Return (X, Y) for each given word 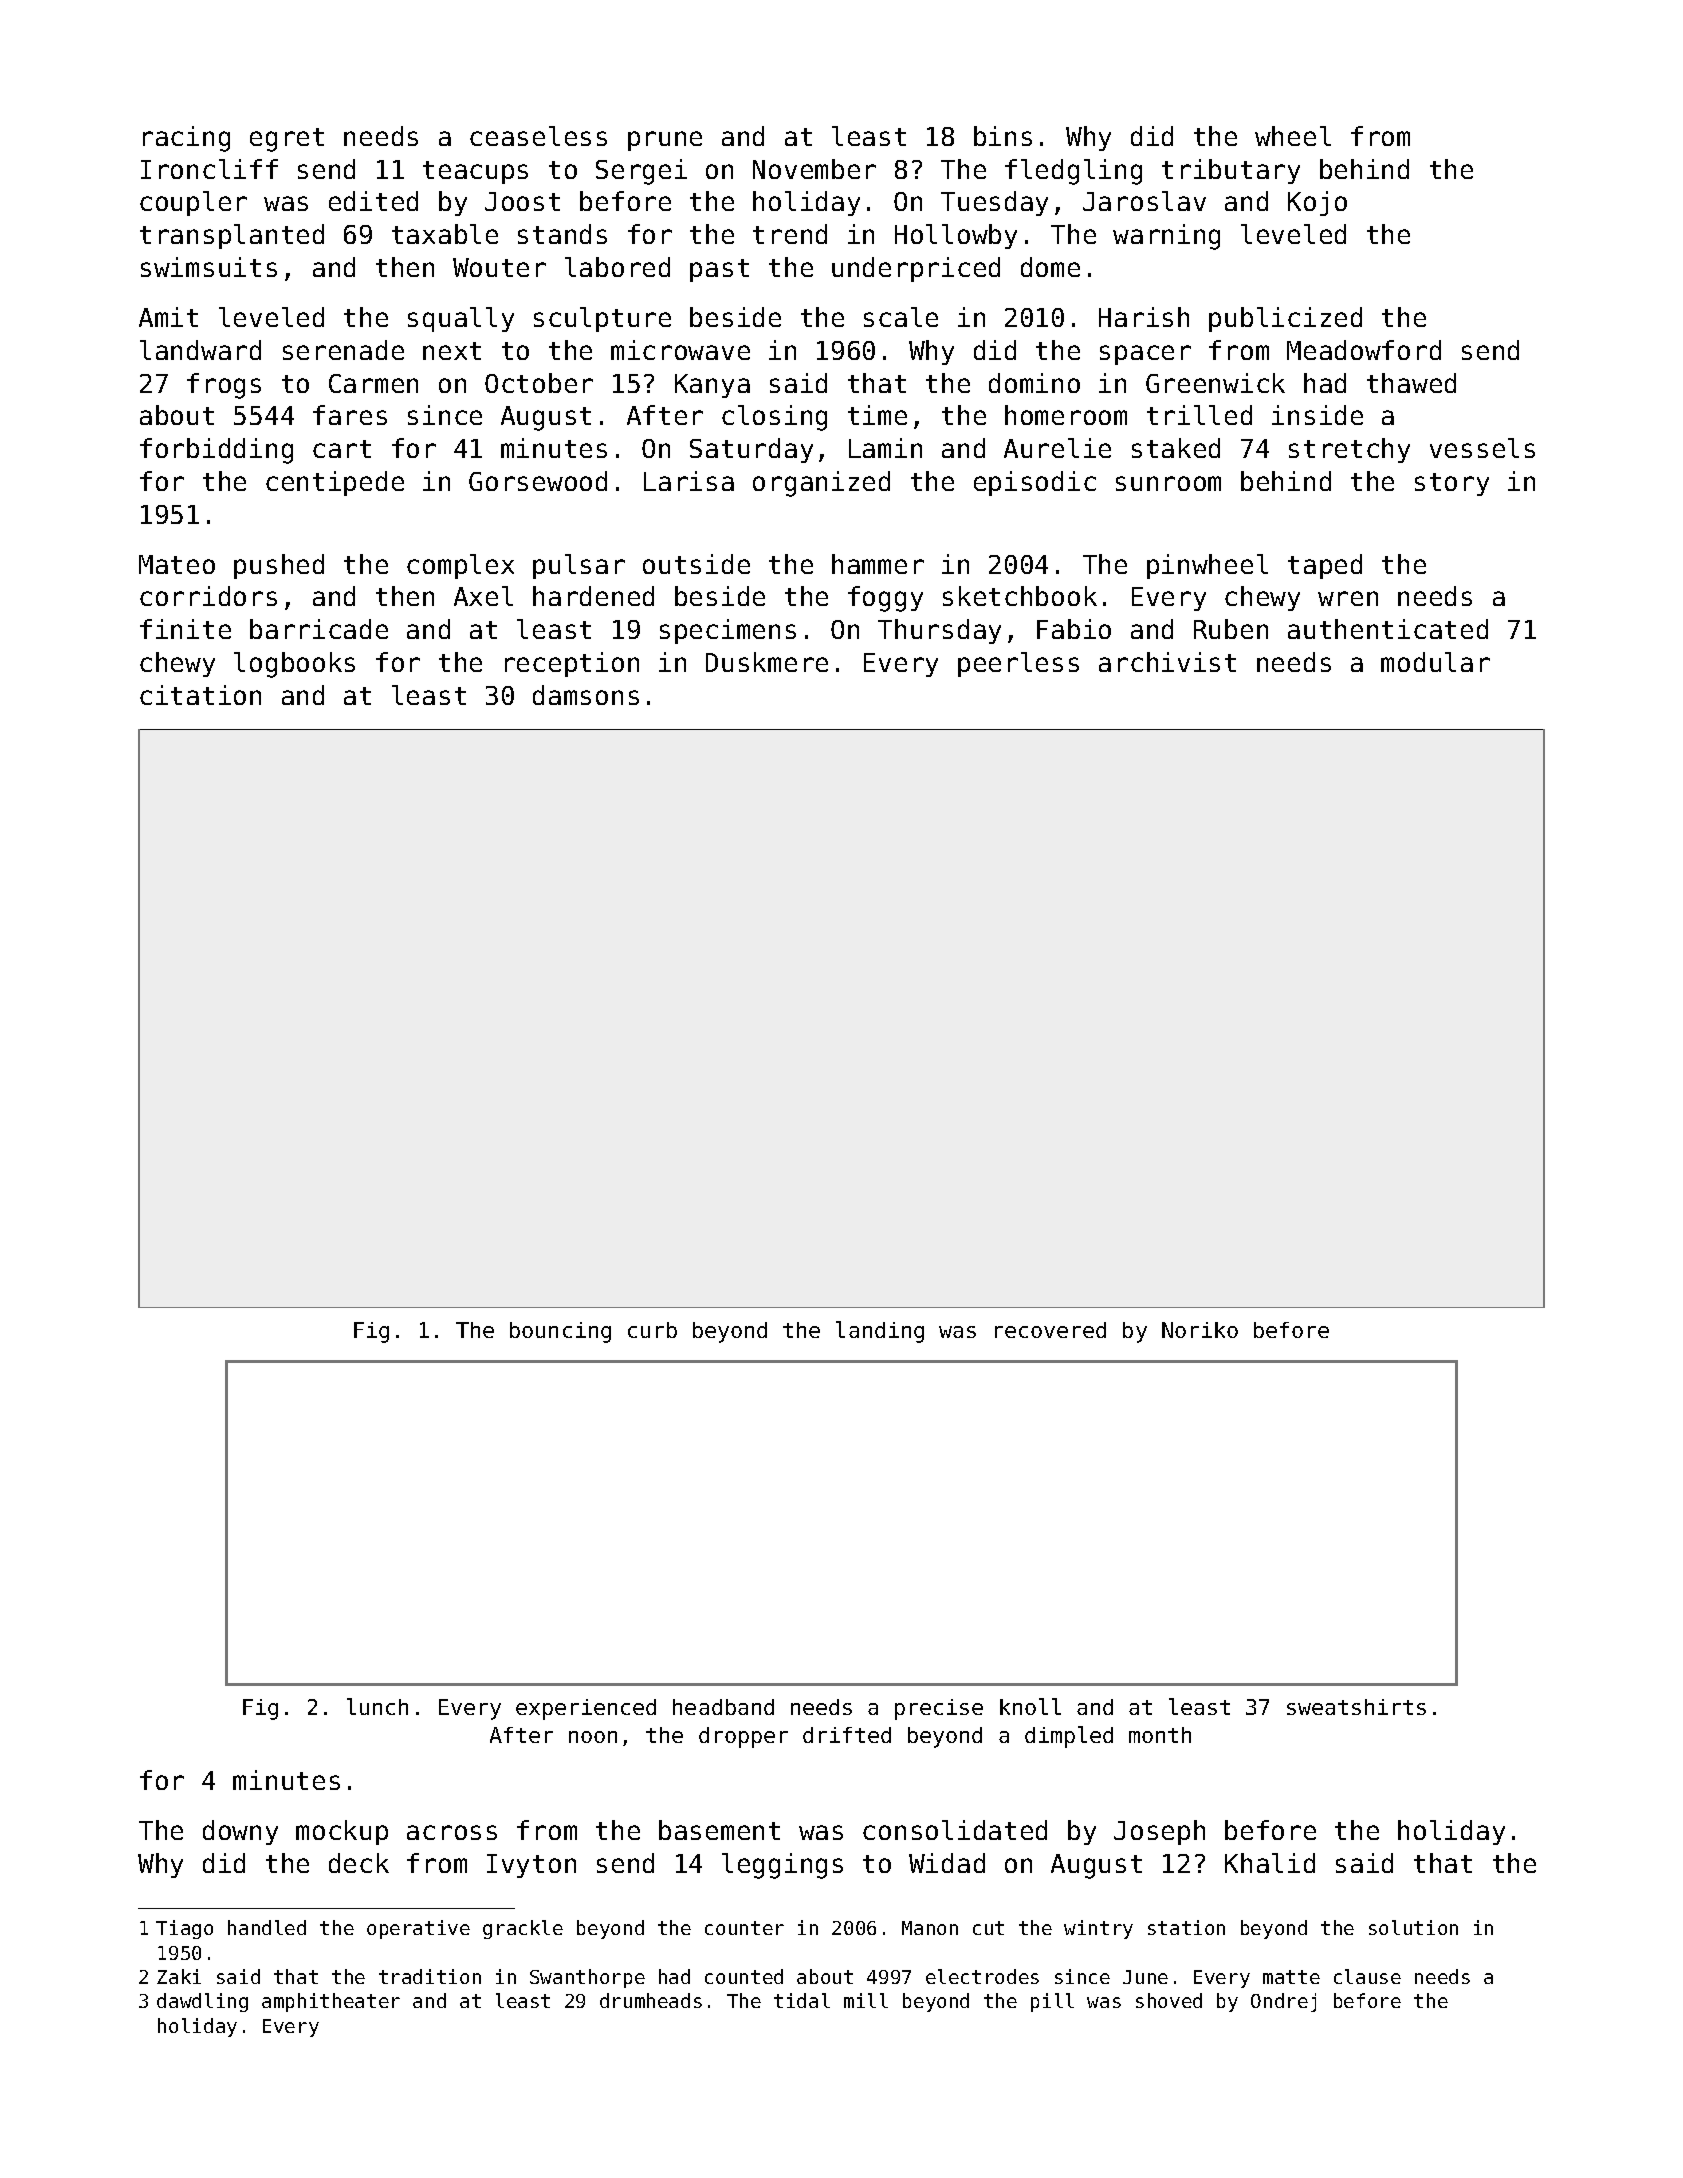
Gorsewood (538, 481)
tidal (802, 2000)
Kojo (1317, 203)
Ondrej (1283, 2002)
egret (287, 140)
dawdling (202, 2002)
